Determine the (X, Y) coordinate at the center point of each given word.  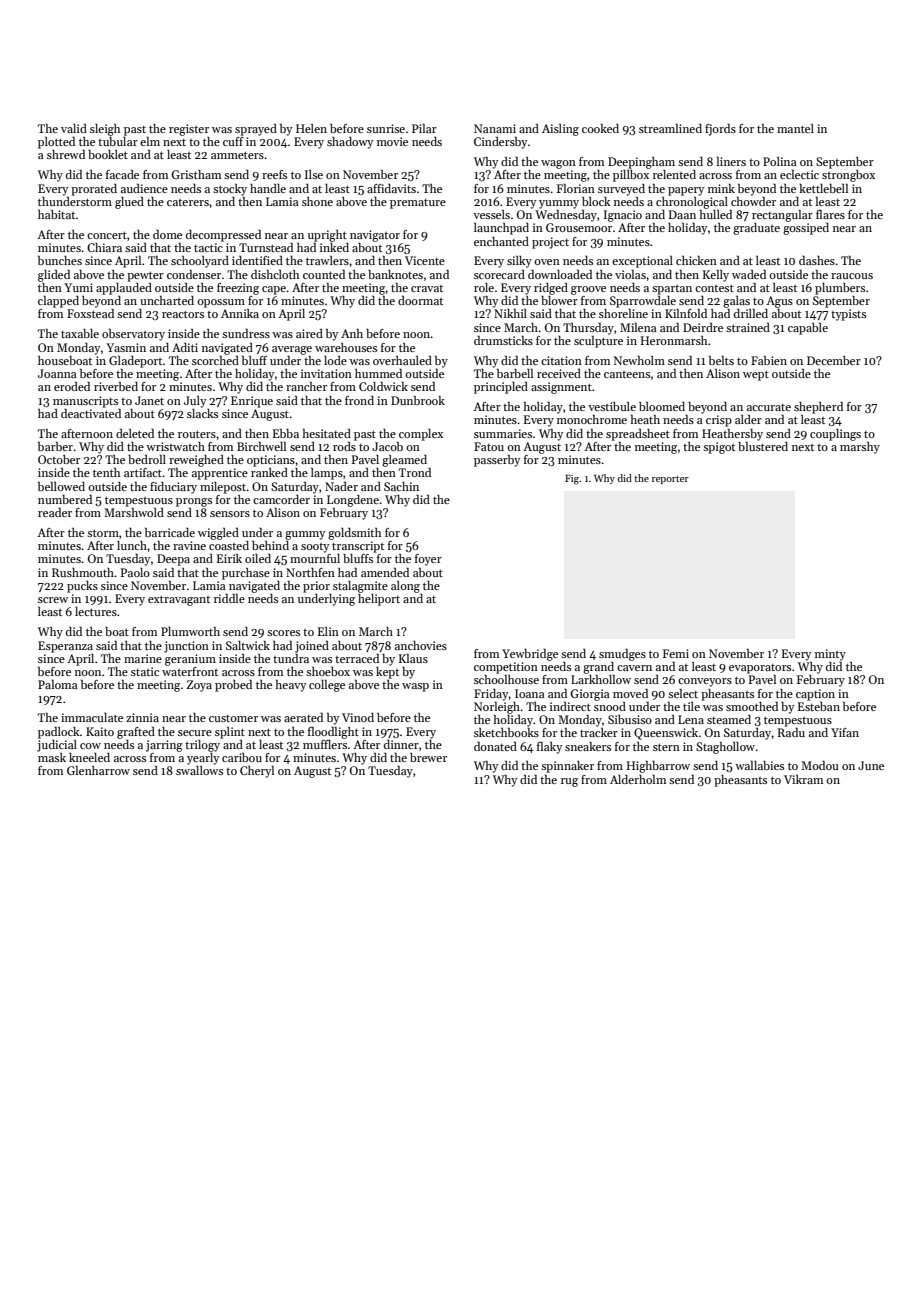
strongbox (848, 176)
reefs (274, 174)
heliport (379, 600)
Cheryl (257, 772)
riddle (229, 598)
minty (830, 655)
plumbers (840, 289)
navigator (375, 236)
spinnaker (567, 767)
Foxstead (90, 313)
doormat (420, 300)
